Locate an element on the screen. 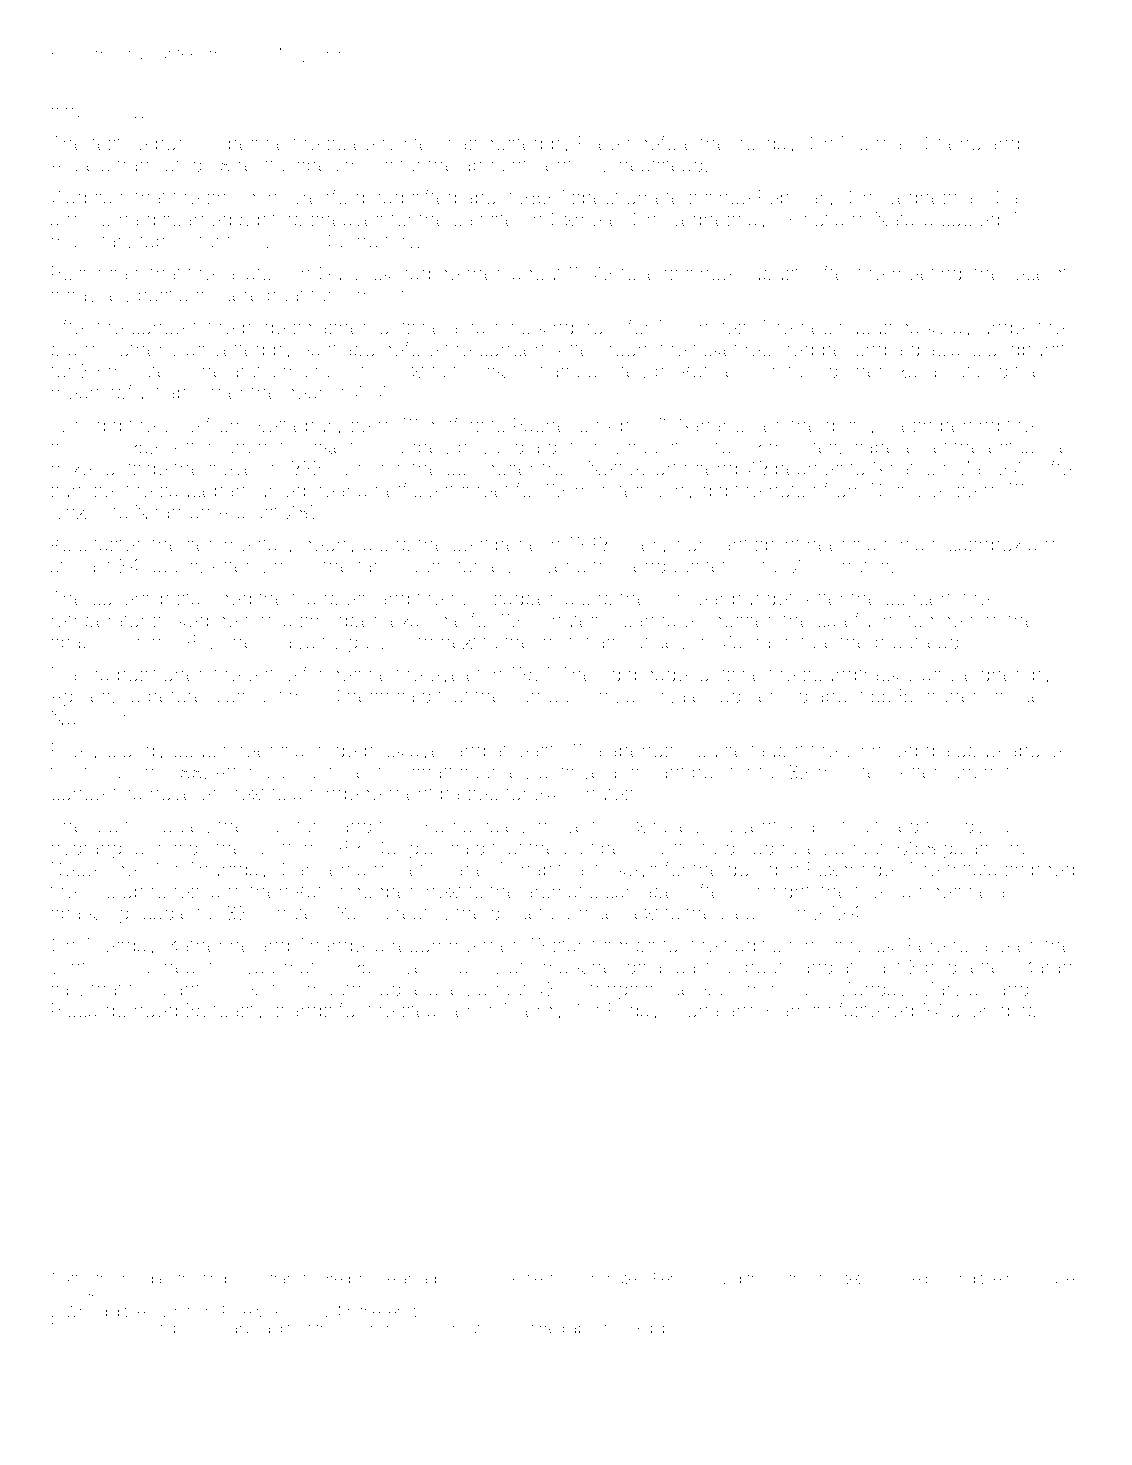 The height and width of the screenshot is (1465, 1132). appointment is located at coordinates (517, 167).
